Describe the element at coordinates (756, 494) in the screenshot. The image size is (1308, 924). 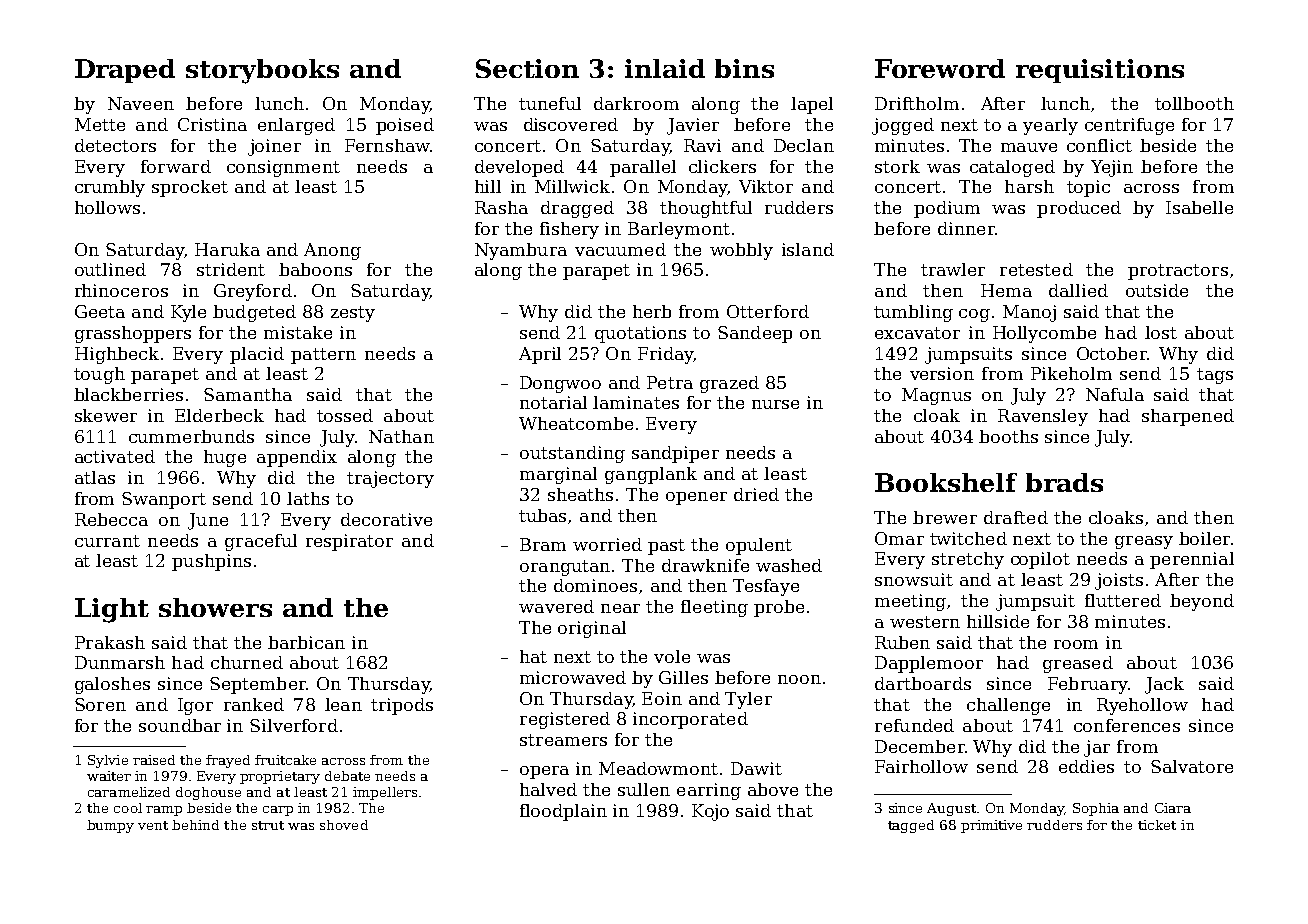
I see `dried` at that location.
